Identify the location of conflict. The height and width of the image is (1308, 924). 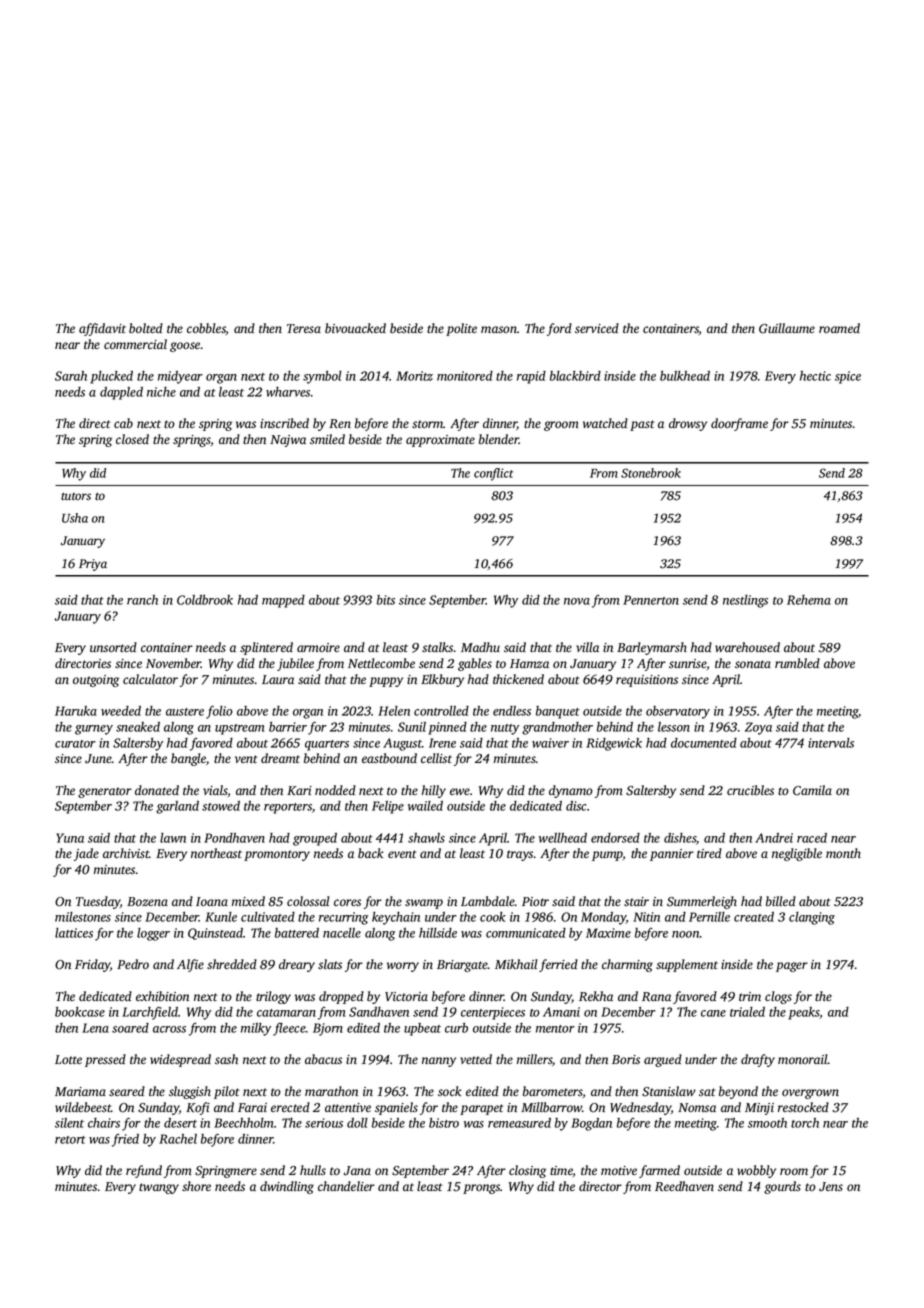
(493, 474).
